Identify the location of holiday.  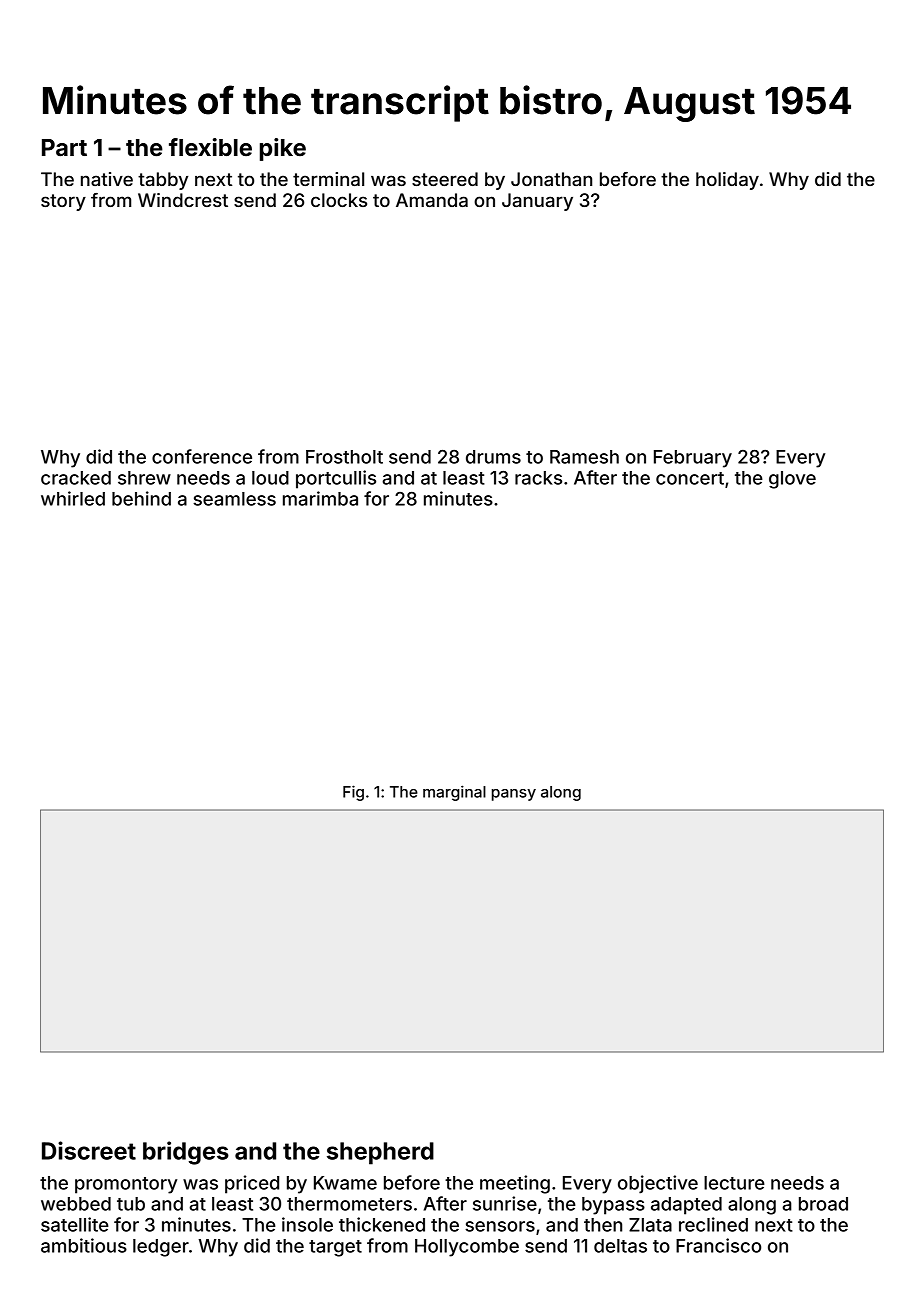
(727, 181).
